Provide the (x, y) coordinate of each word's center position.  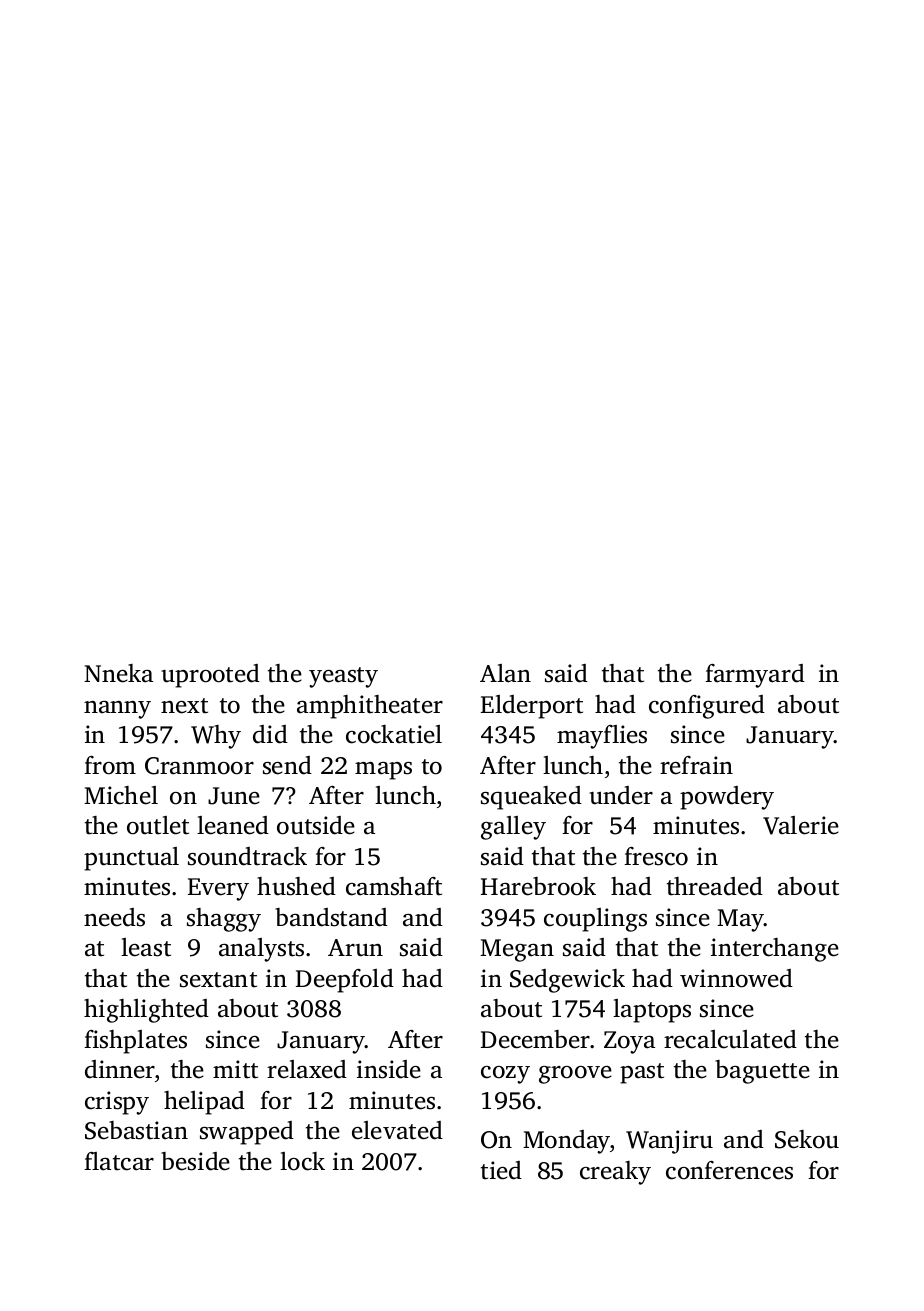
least (146, 947)
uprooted (210, 676)
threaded (715, 886)
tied (501, 1170)
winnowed (736, 978)
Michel (121, 795)
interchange (775, 950)
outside (316, 825)
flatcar (119, 1161)
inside (389, 1069)
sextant (218, 980)
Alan (505, 673)
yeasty (343, 677)
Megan (517, 950)
